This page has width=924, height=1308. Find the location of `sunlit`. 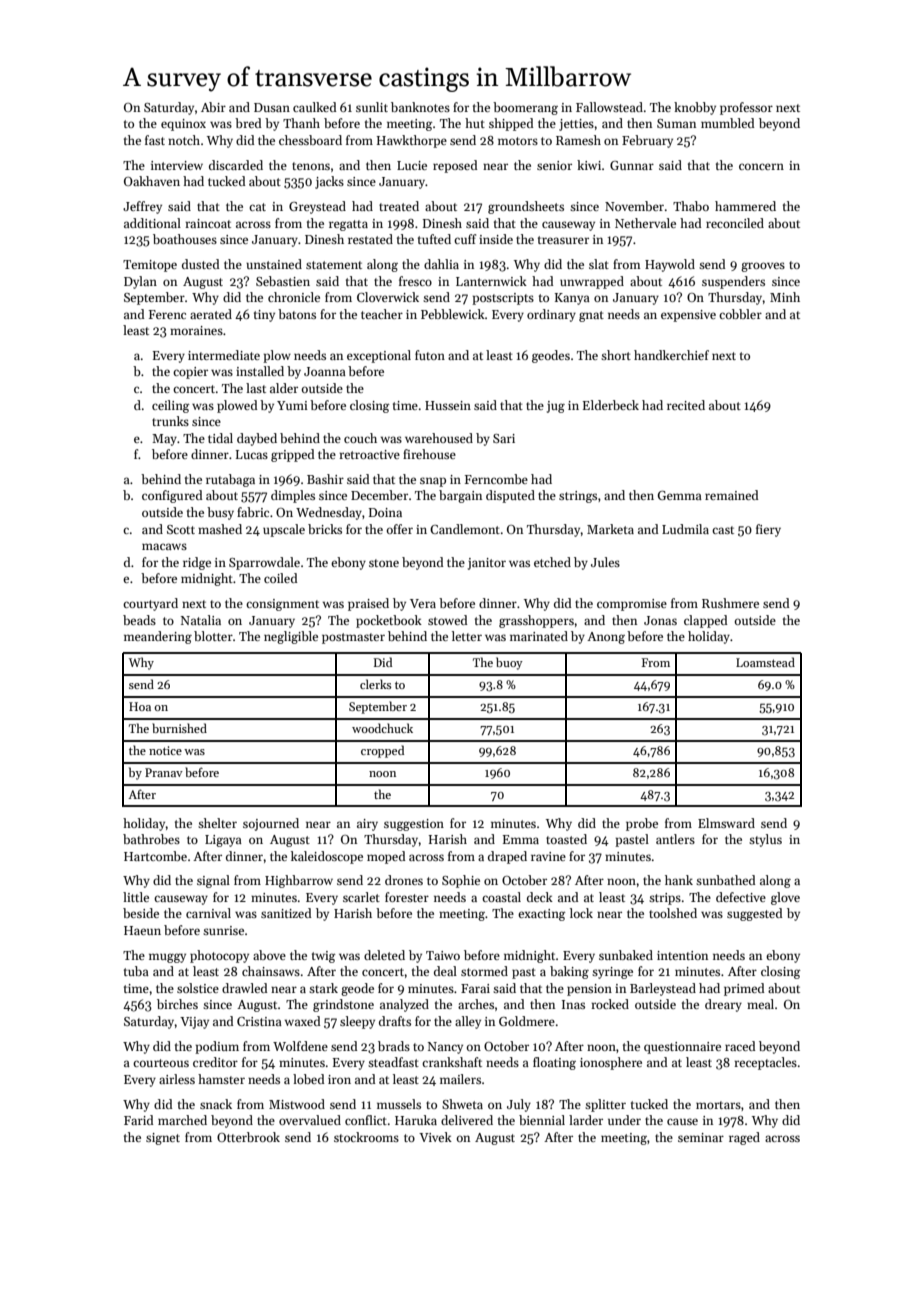

sunlit is located at coordinates (372, 107).
